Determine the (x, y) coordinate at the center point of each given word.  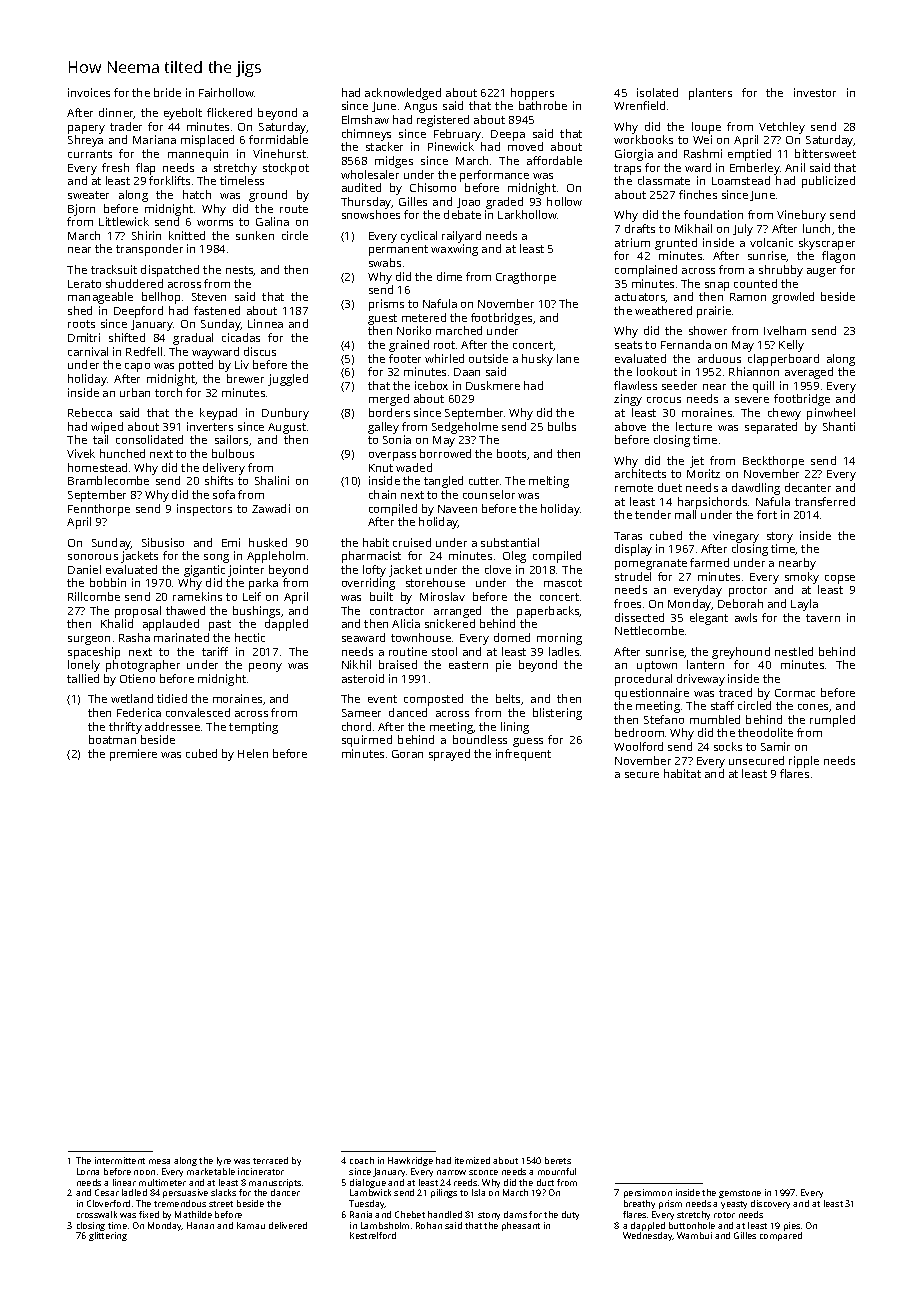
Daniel (84, 569)
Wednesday (648, 1236)
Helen (253, 753)
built (381, 596)
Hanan (200, 1225)
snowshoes (371, 214)
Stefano (664, 719)
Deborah (740, 603)
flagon (838, 257)
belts (508, 698)
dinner (116, 113)
